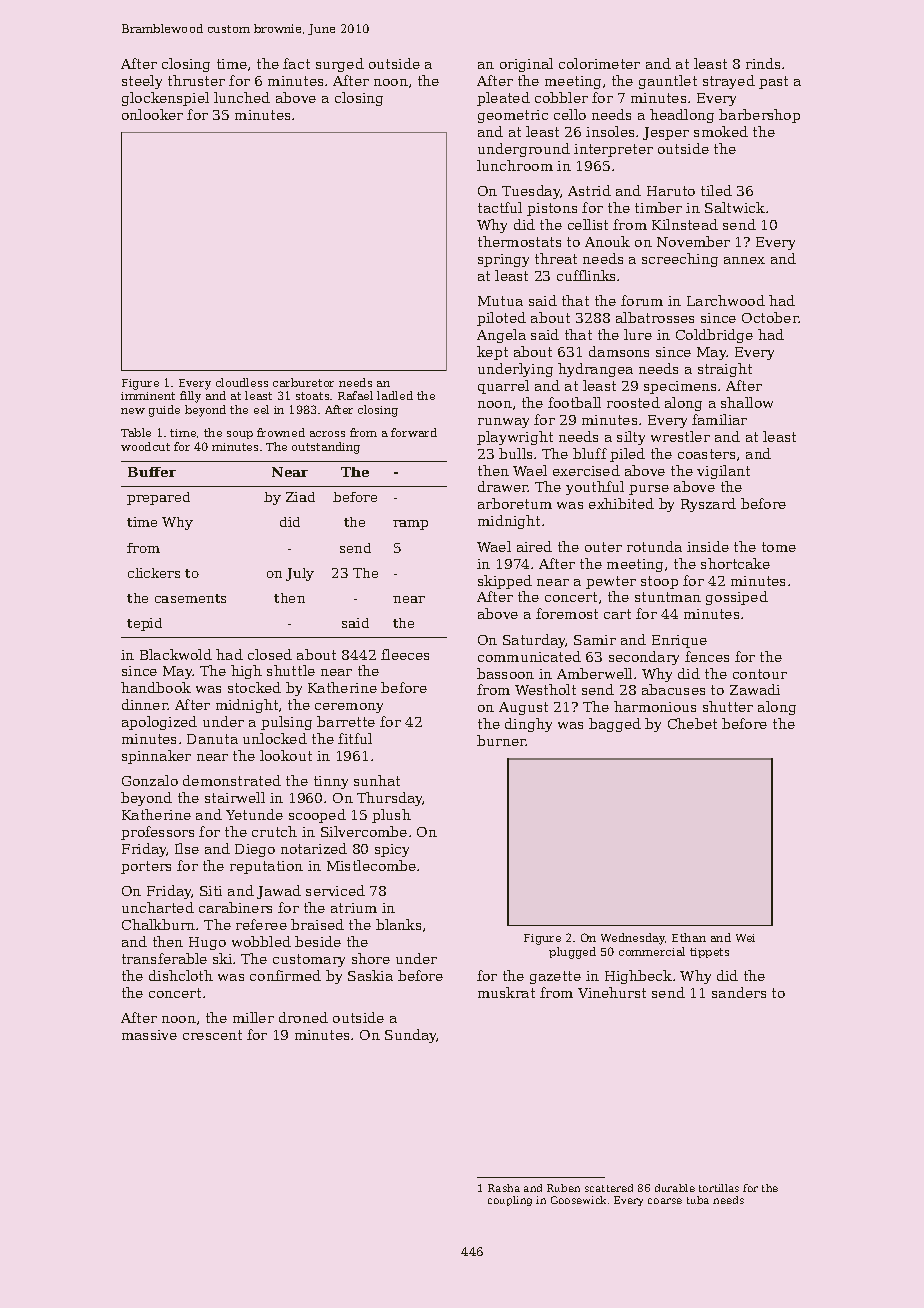  I want to click on porters, so click(146, 867).
